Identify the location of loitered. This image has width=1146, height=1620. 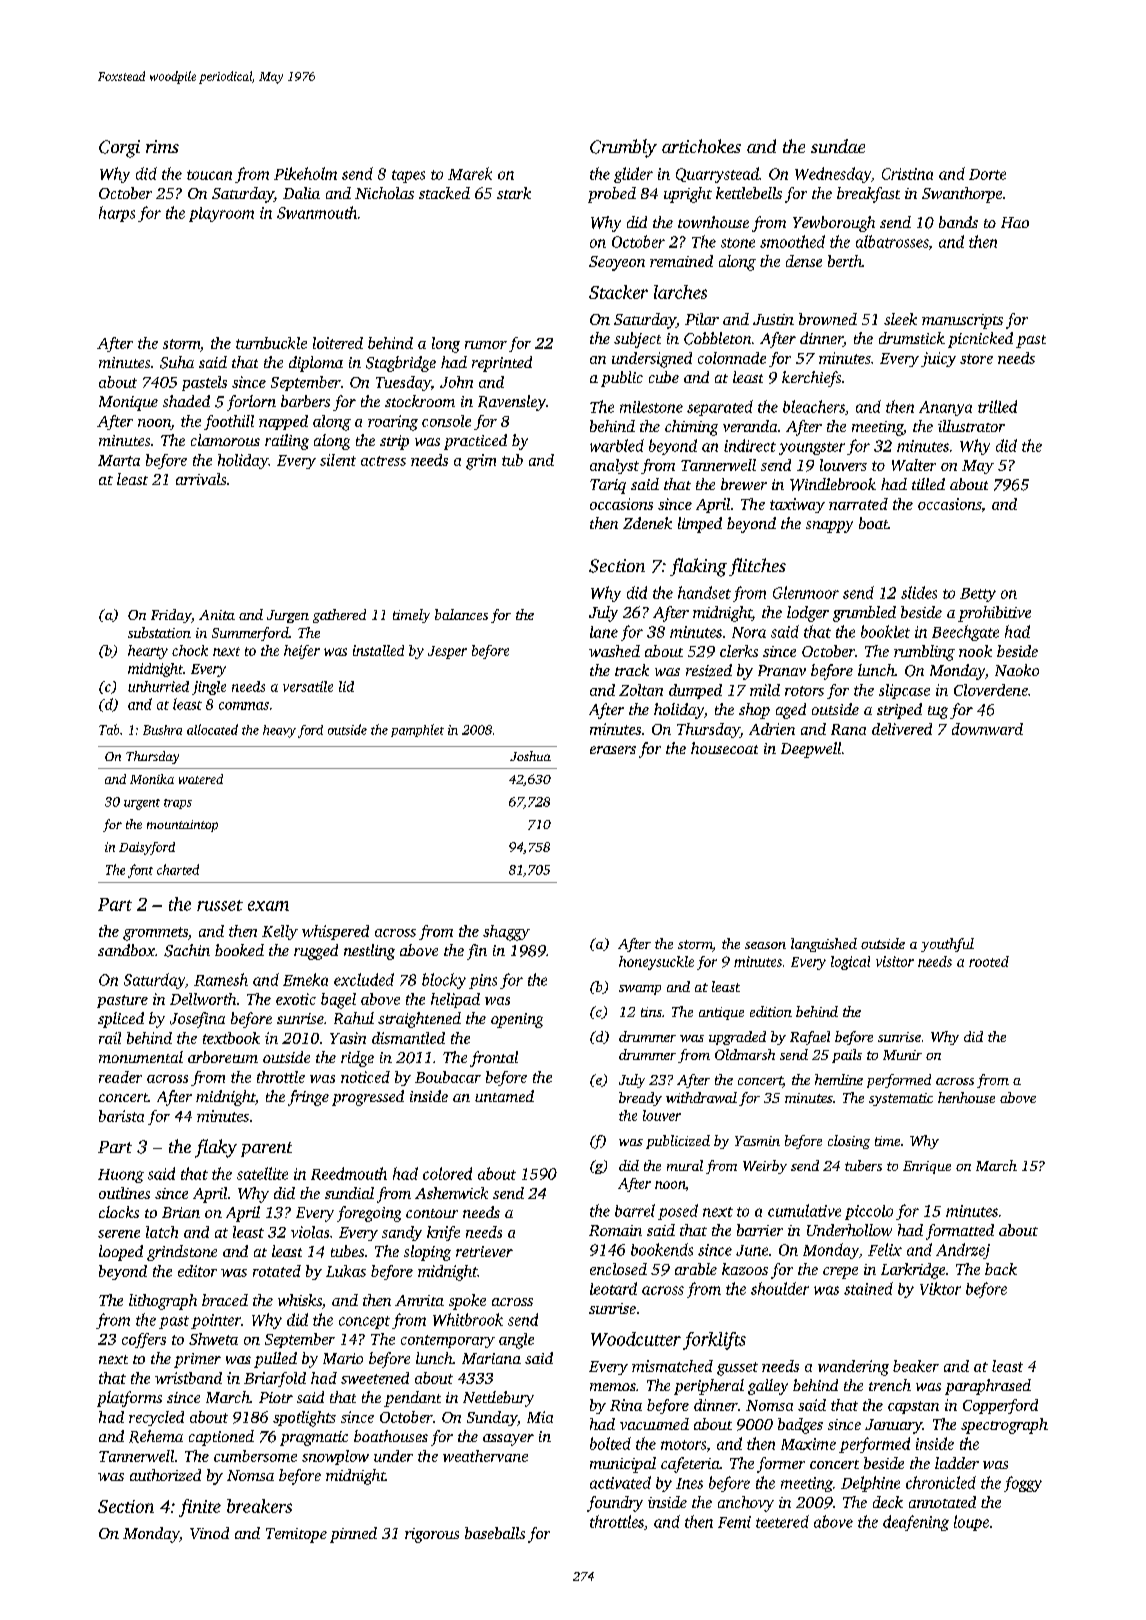
(338, 343).
